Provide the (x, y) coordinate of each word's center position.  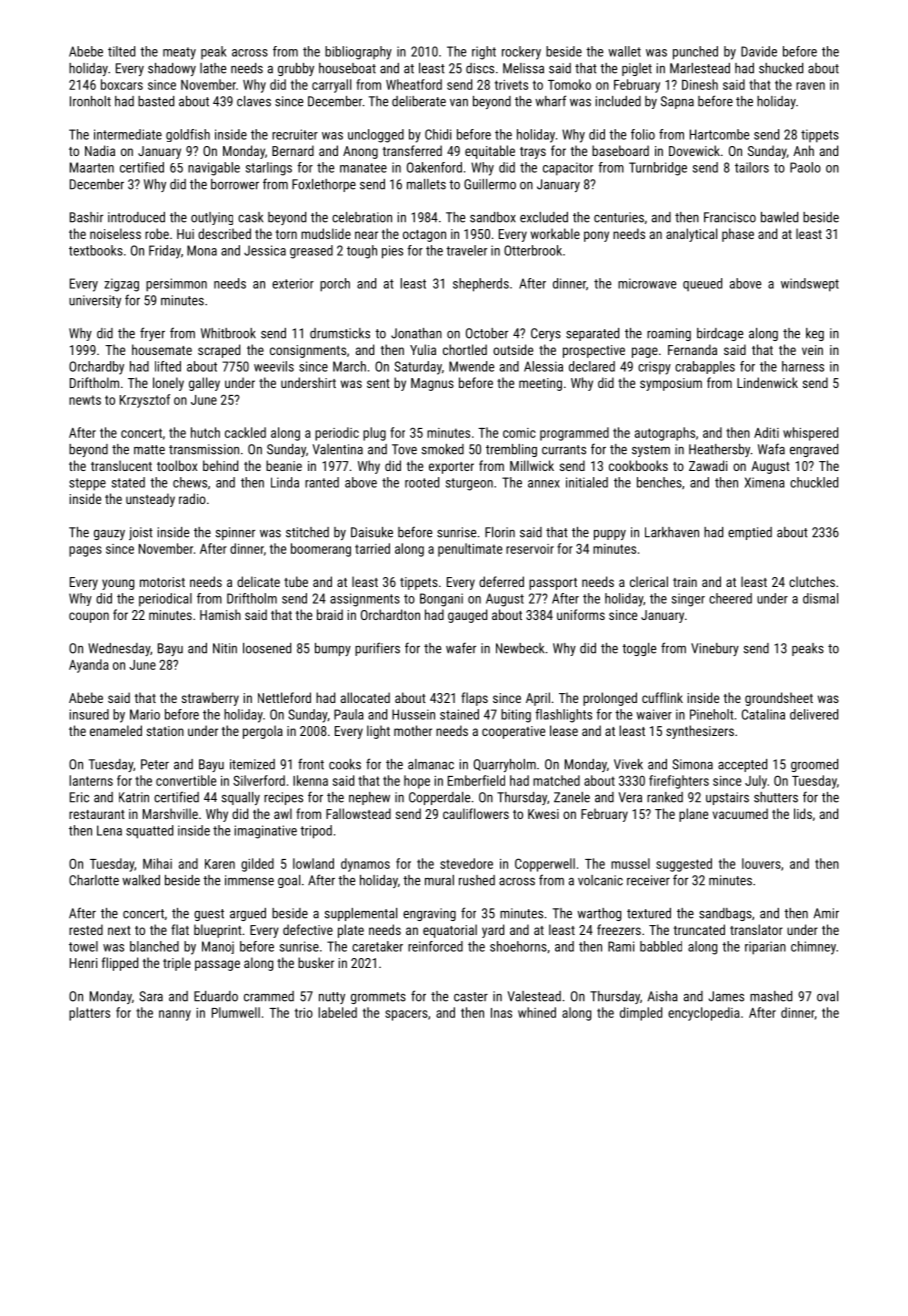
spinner (235, 533)
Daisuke (372, 532)
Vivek (628, 764)
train (685, 582)
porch (335, 285)
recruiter (295, 134)
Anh (803, 150)
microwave (647, 283)
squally (241, 798)
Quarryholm (505, 765)
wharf (550, 101)
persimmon (176, 285)
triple (177, 964)
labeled (337, 1012)
